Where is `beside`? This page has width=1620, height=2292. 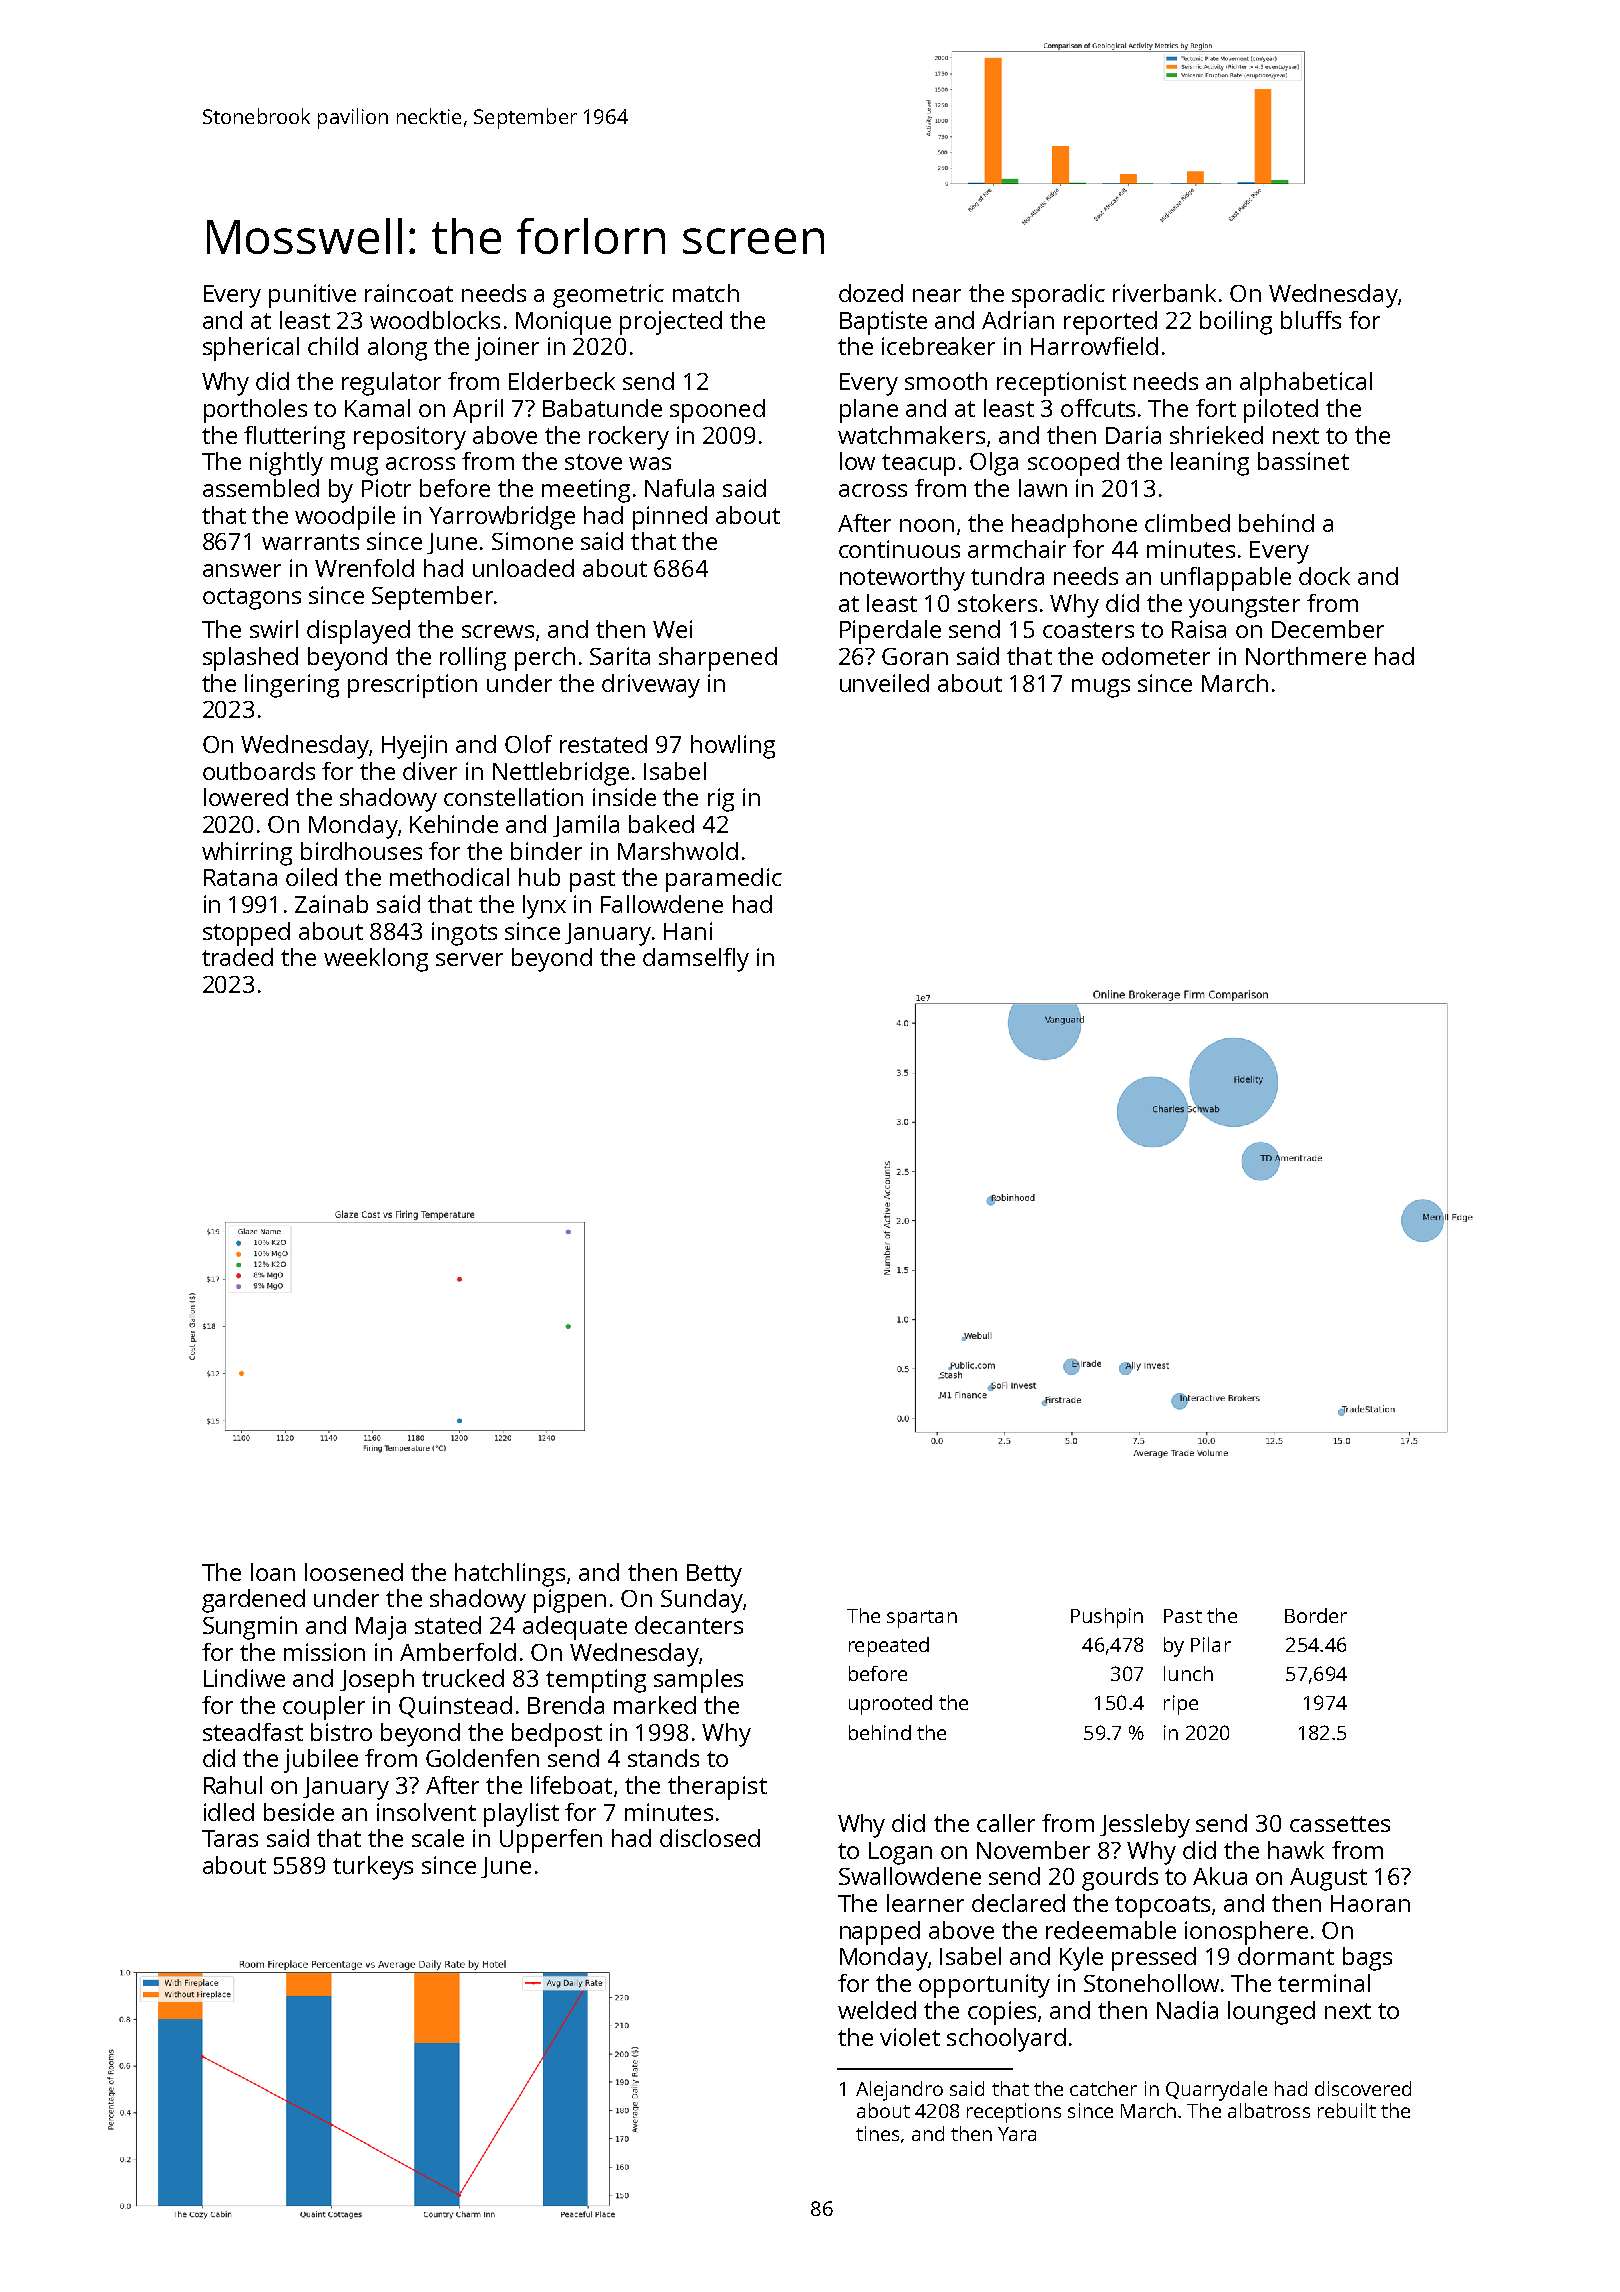
beside is located at coordinates (299, 1812).
